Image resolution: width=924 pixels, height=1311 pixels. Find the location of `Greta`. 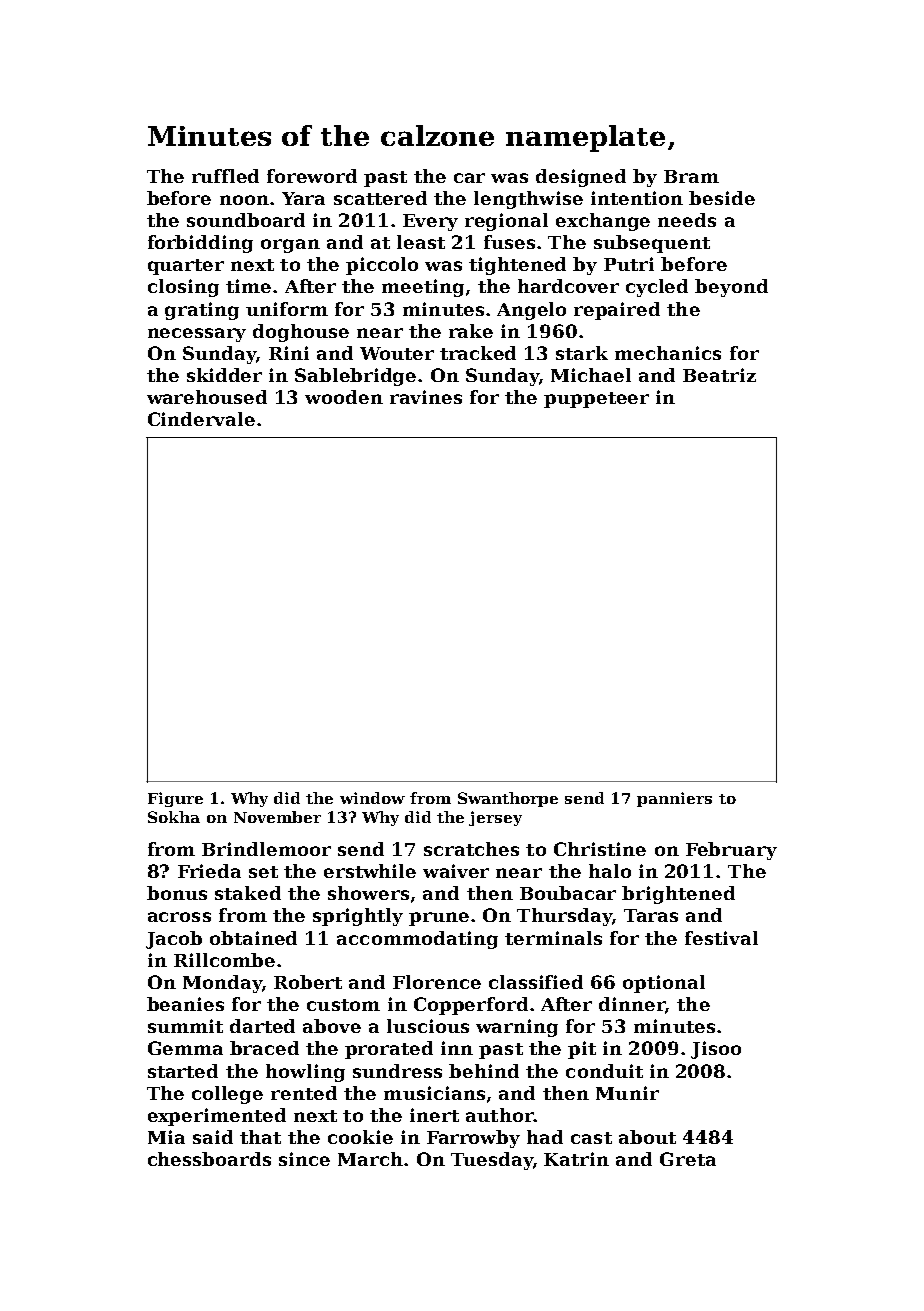

Greta is located at coordinates (688, 1159).
